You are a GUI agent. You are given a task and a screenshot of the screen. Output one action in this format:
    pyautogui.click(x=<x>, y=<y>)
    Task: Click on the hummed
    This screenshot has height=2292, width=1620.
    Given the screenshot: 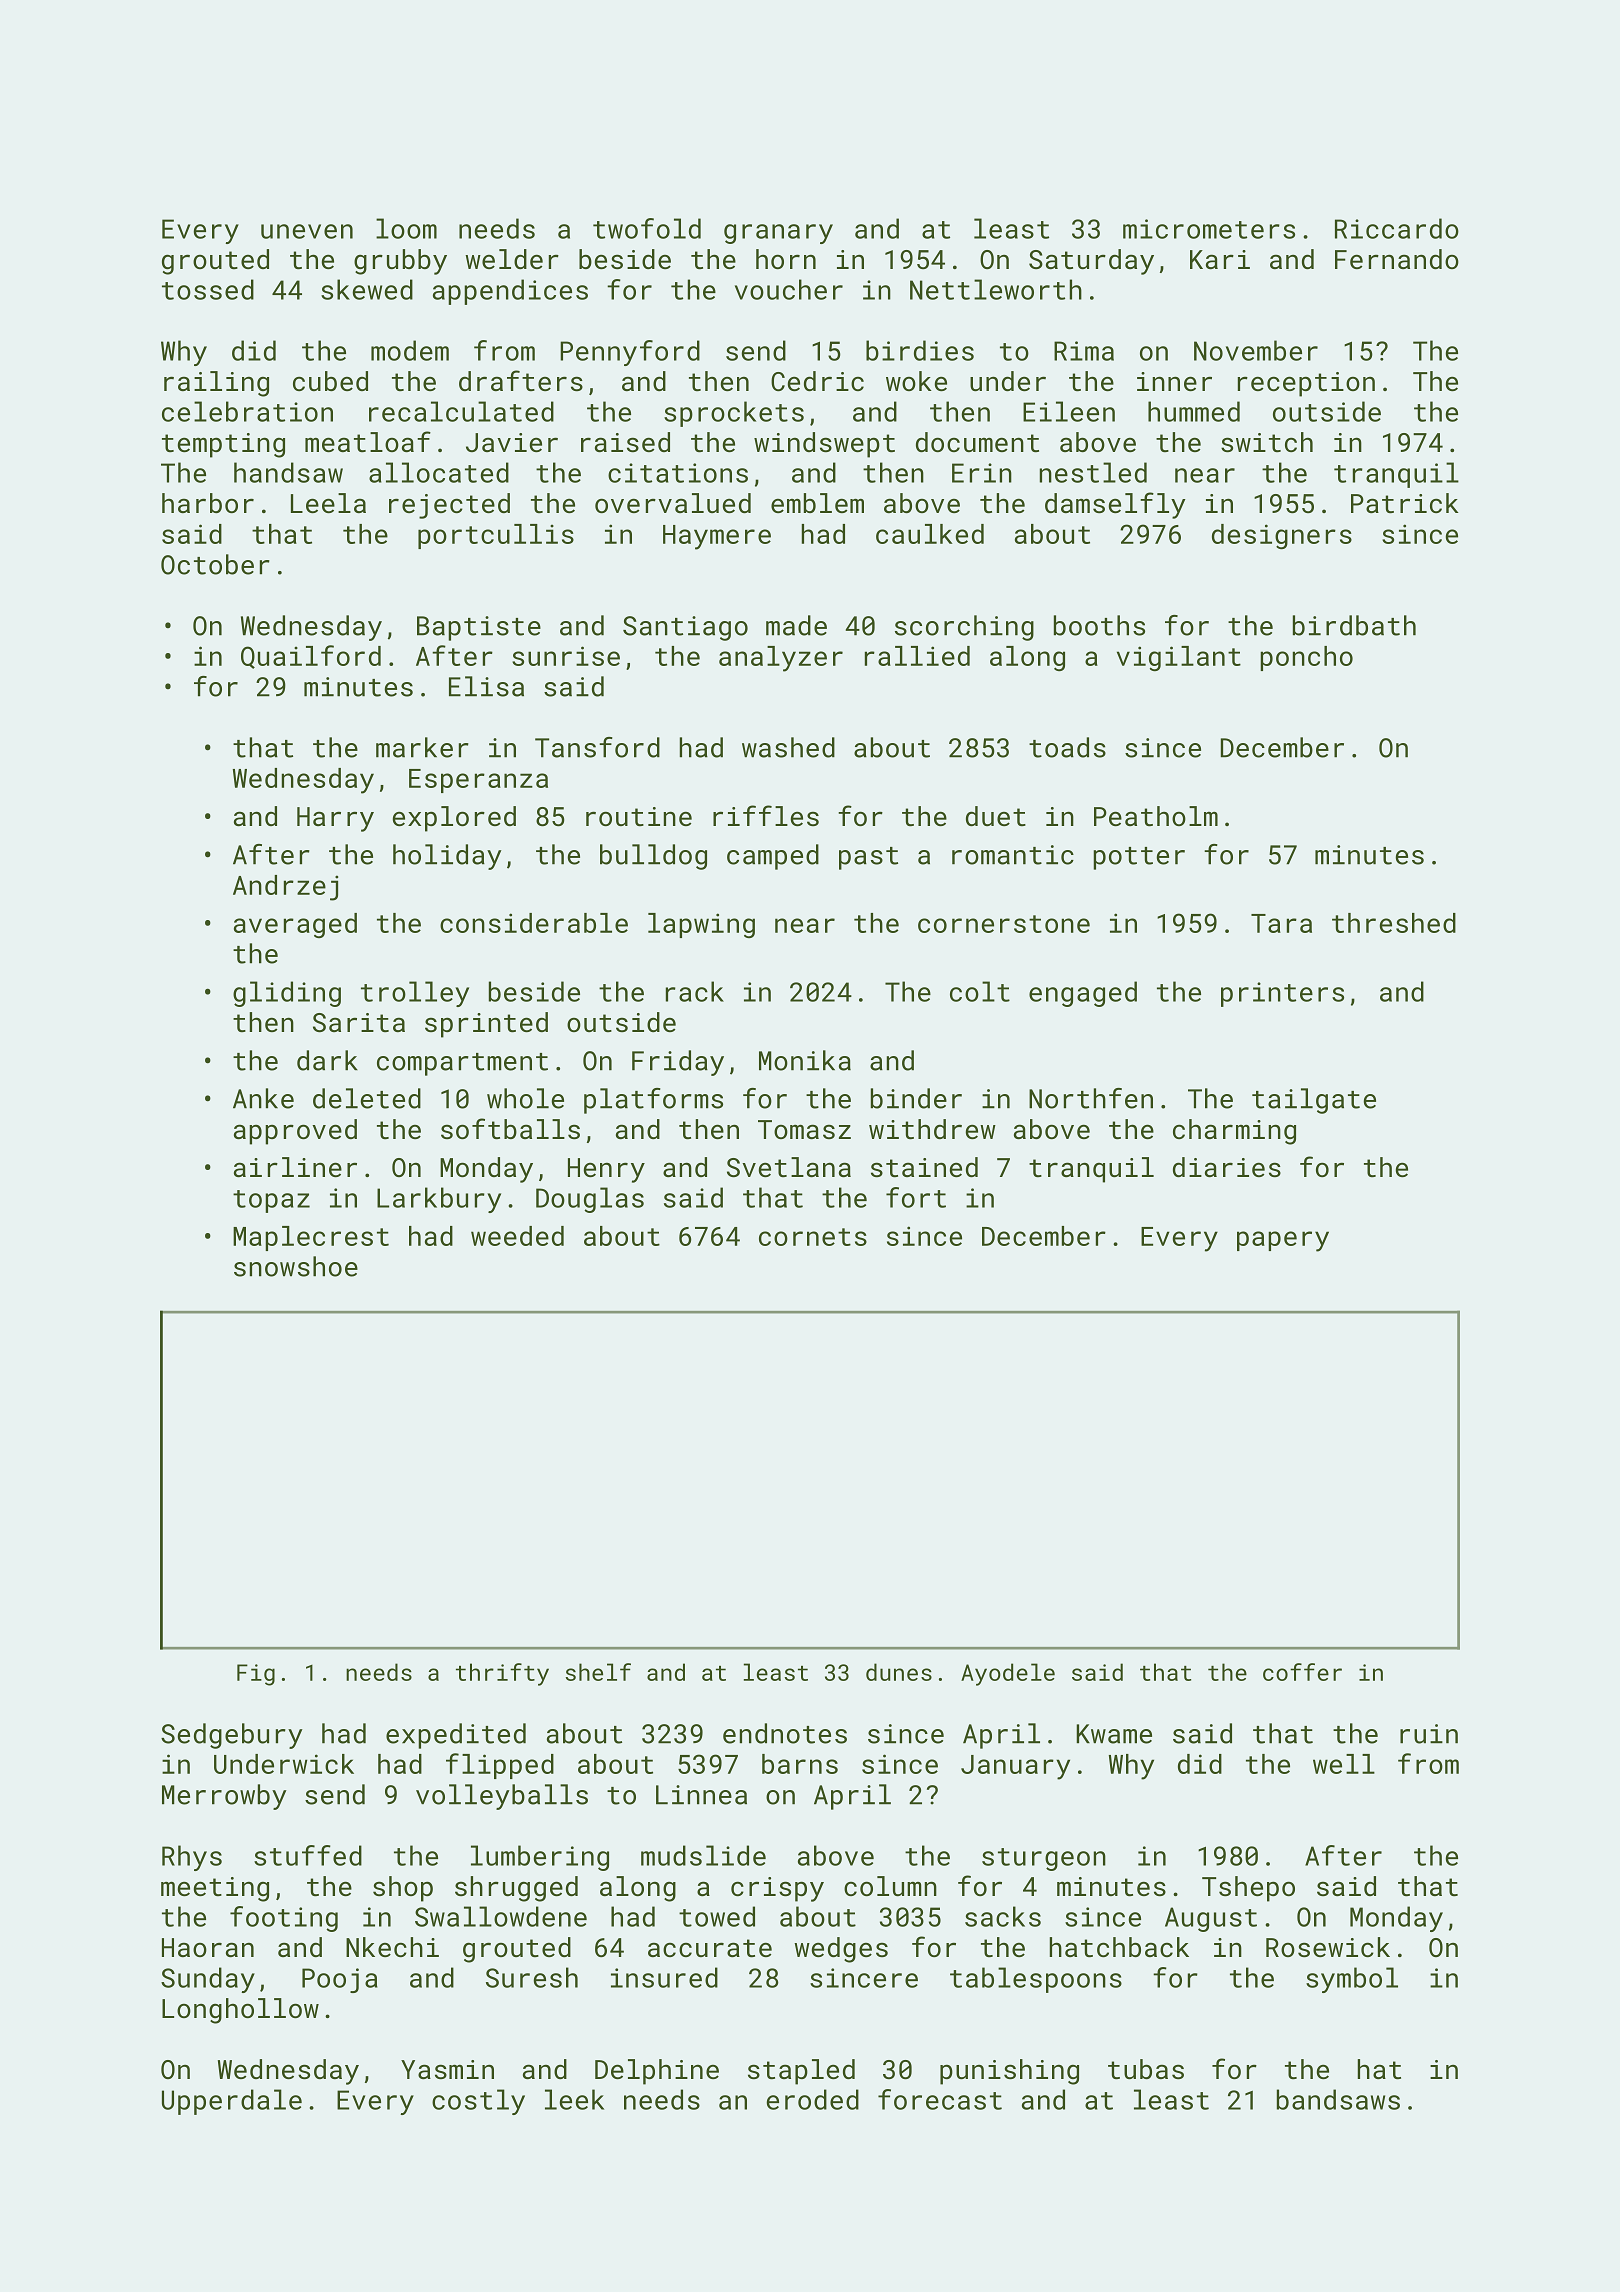 What is the action you would take?
    pyautogui.click(x=1194, y=411)
